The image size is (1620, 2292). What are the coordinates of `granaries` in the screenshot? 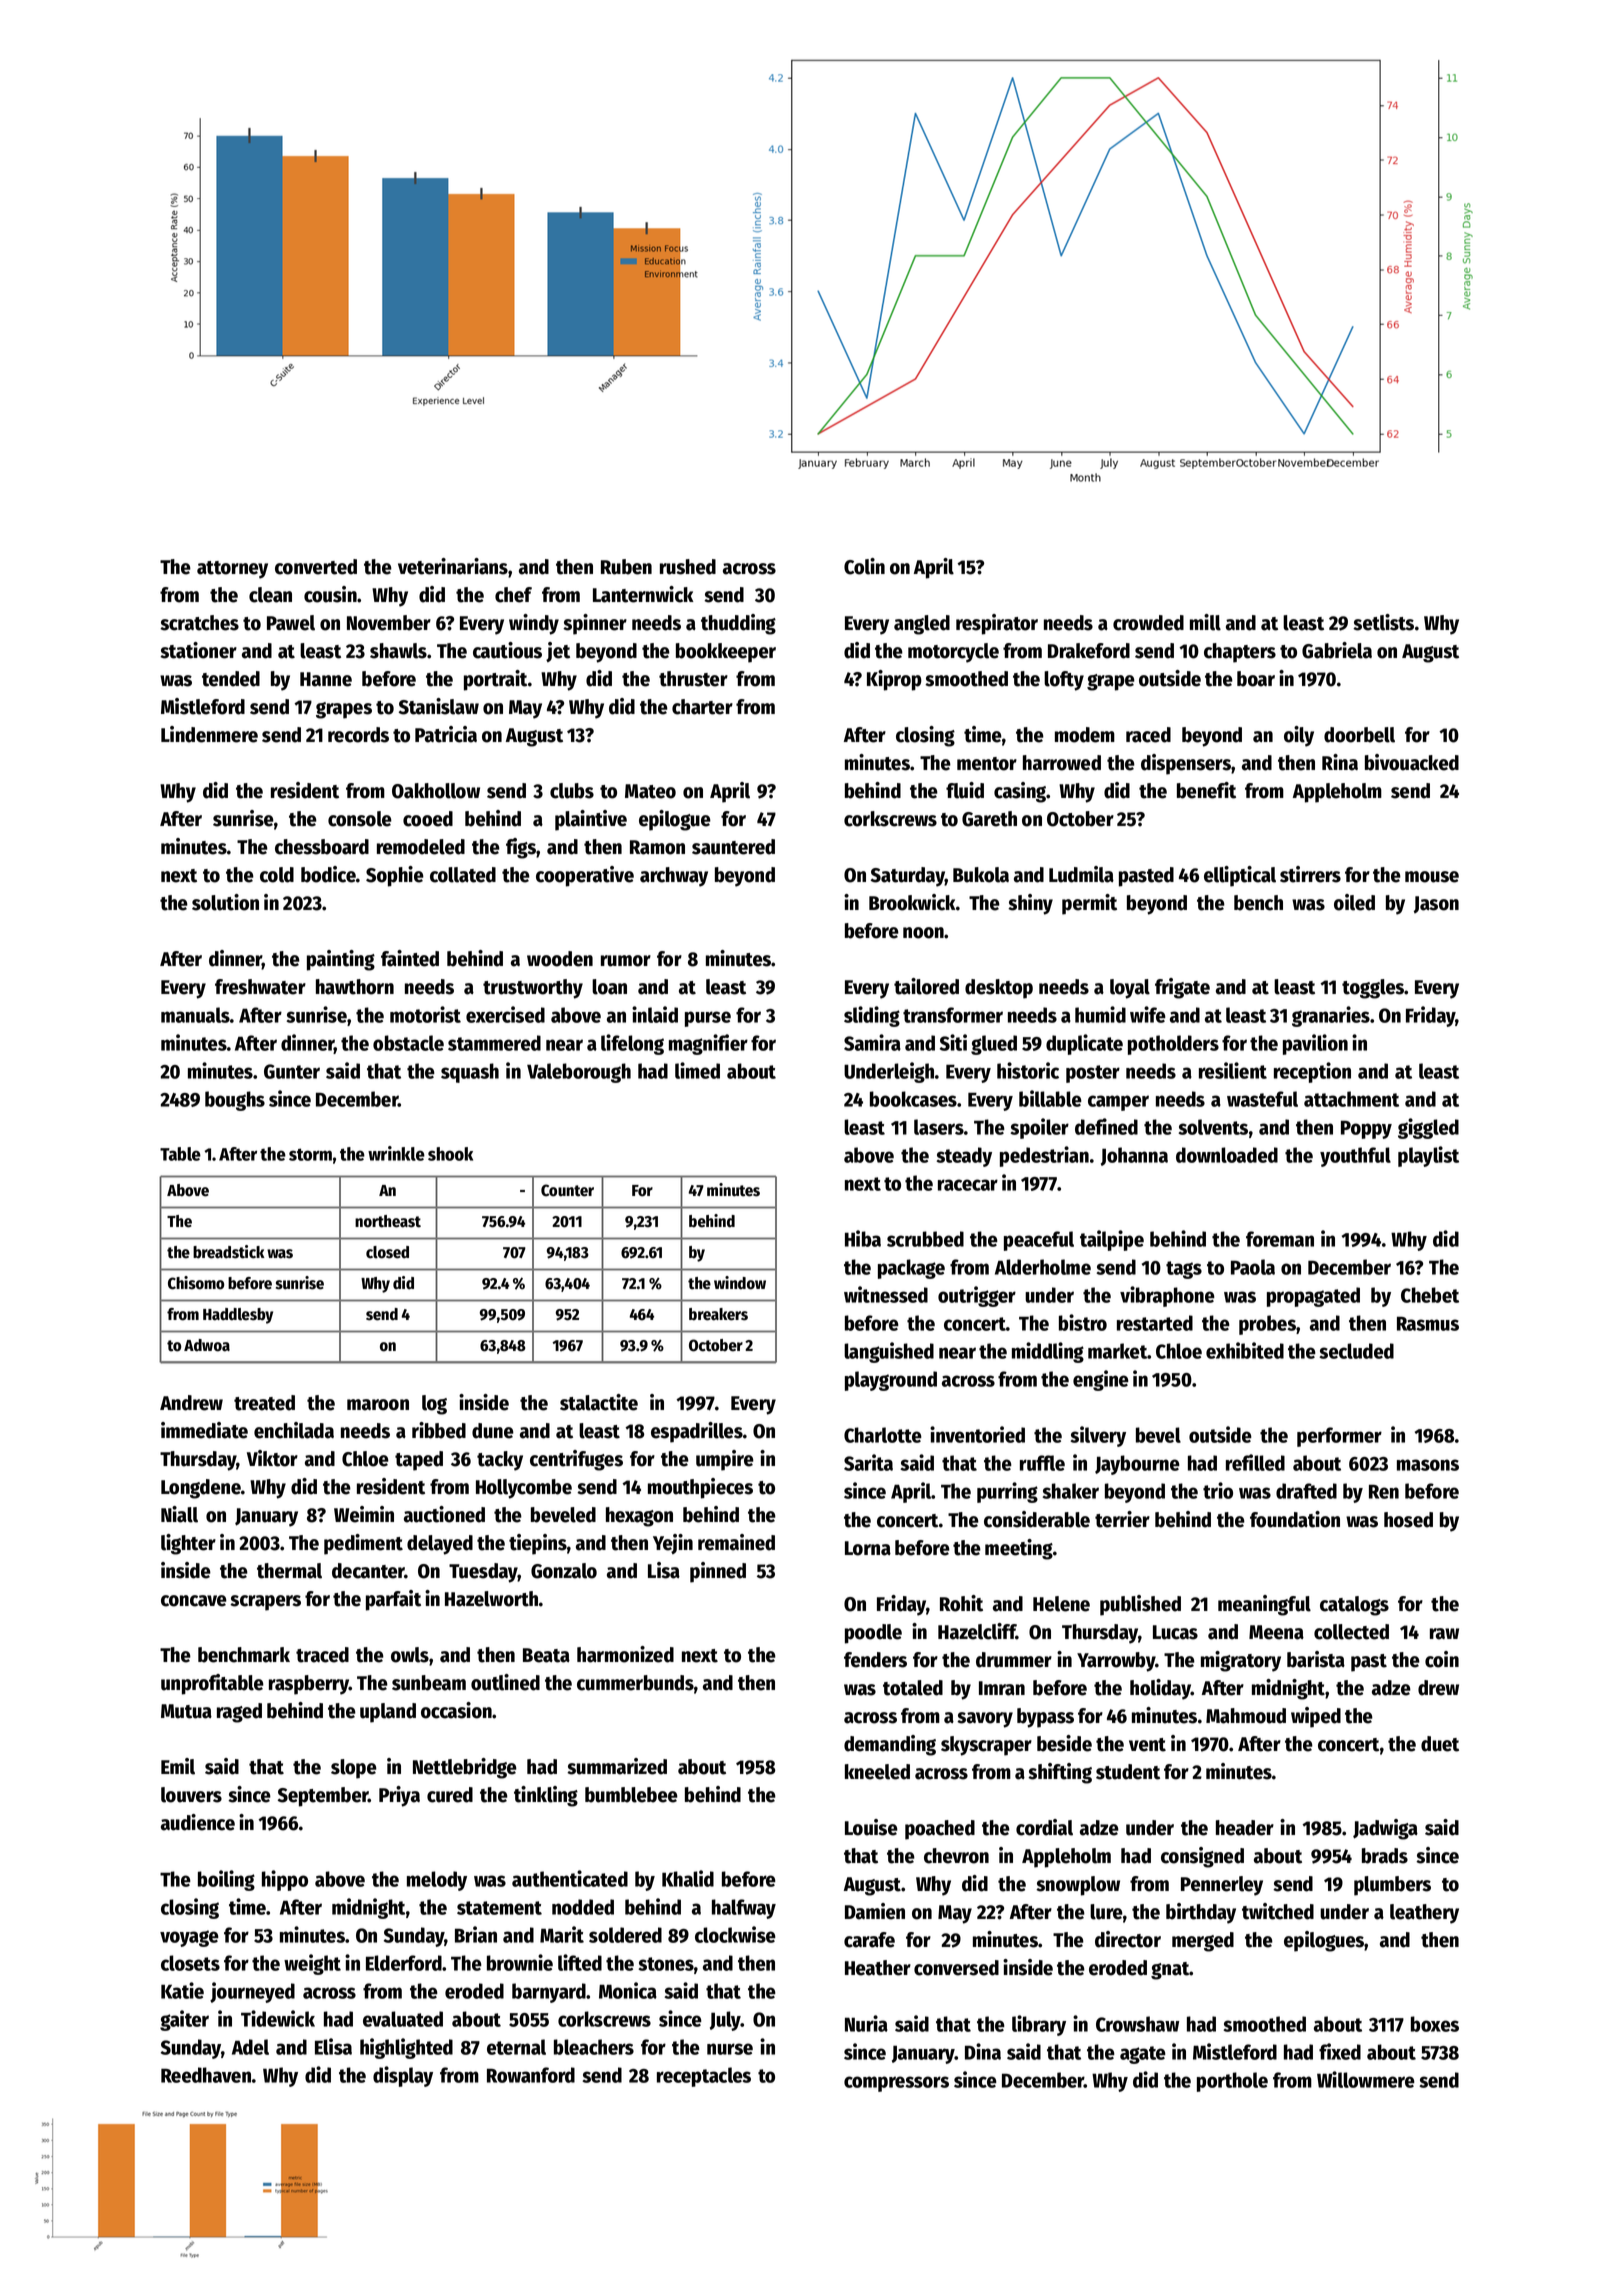 It's located at (1331, 1016).
